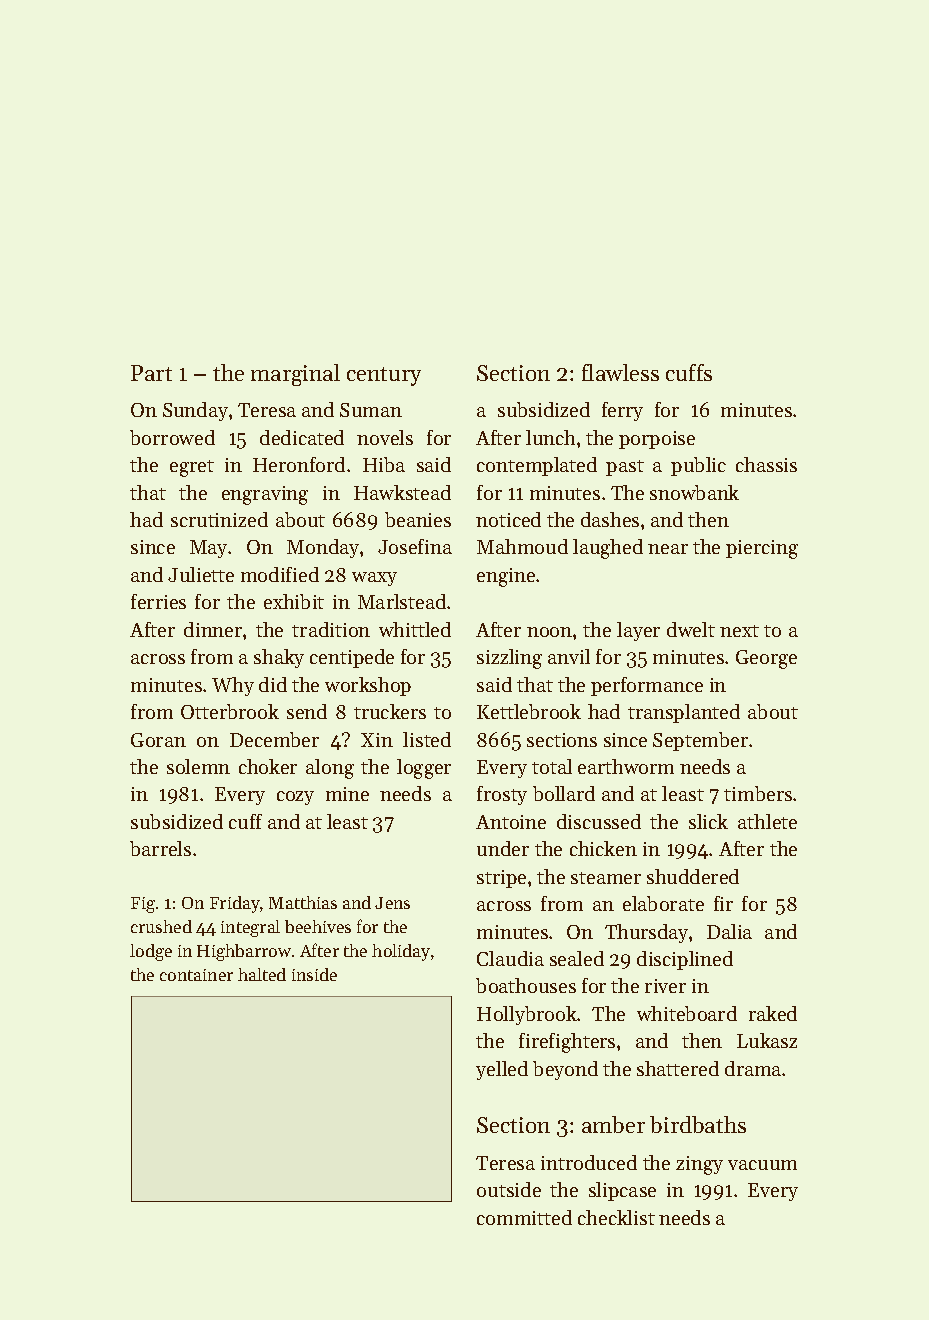 The image size is (929, 1320). Describe the element at coordinates (698, 466) in the page. I see `public` at that location.
